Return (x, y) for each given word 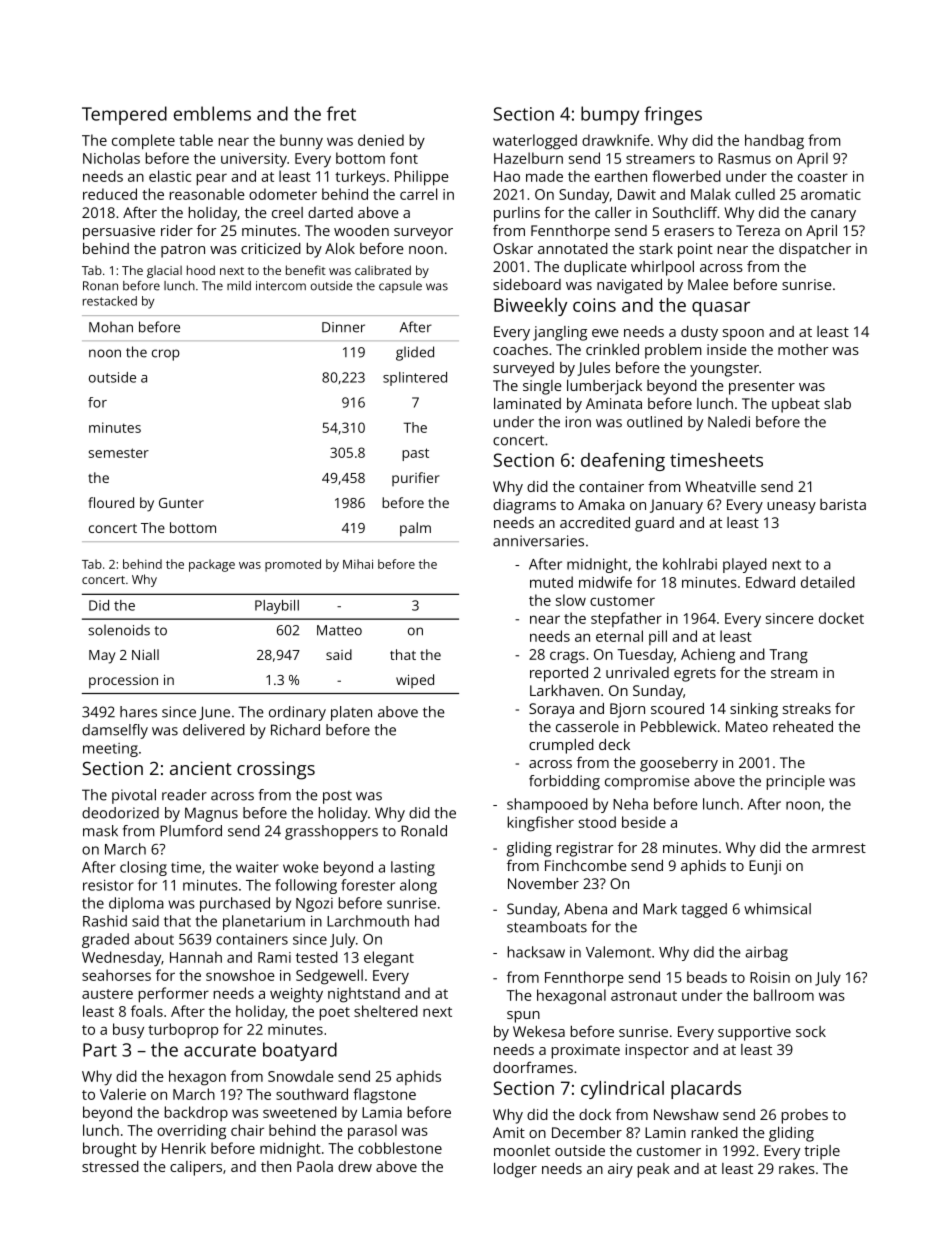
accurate (220, 1050)
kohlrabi (690, 564)
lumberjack (604, 387)
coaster (823, 177)
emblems (212, 113)
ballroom (784, 995)
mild (239, 286)
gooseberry (679, 764)
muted (551, 582)
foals (147, 1011)
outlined (654, 422)
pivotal (134, 796)
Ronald (424, 831)
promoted (293, 565)
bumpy (610, 115)
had (427, 921)
